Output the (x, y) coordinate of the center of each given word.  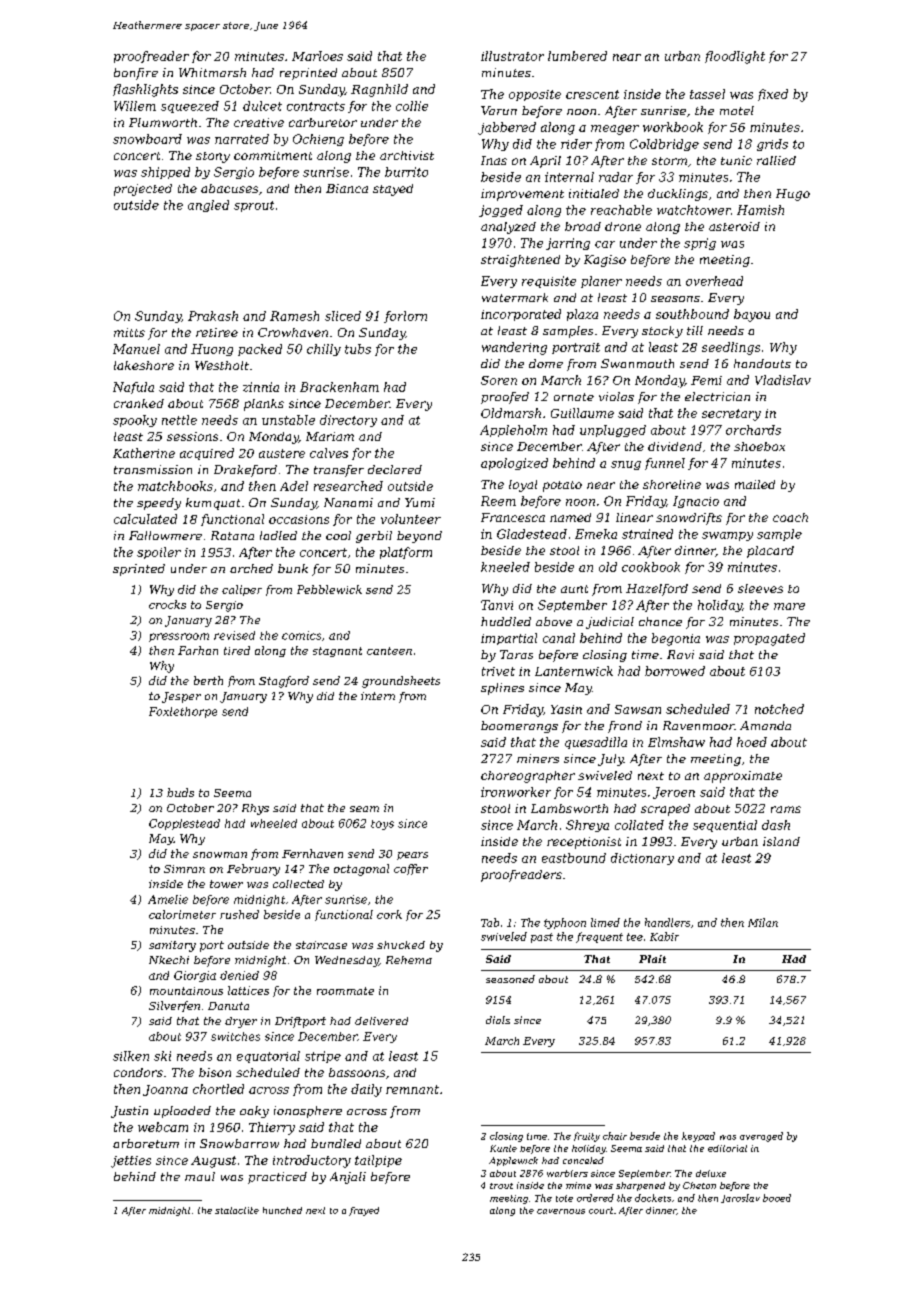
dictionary (642, 859)
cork (389, 914)
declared (395, 469)
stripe (323, 1057)
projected (143, 190)
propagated (769, 639)
